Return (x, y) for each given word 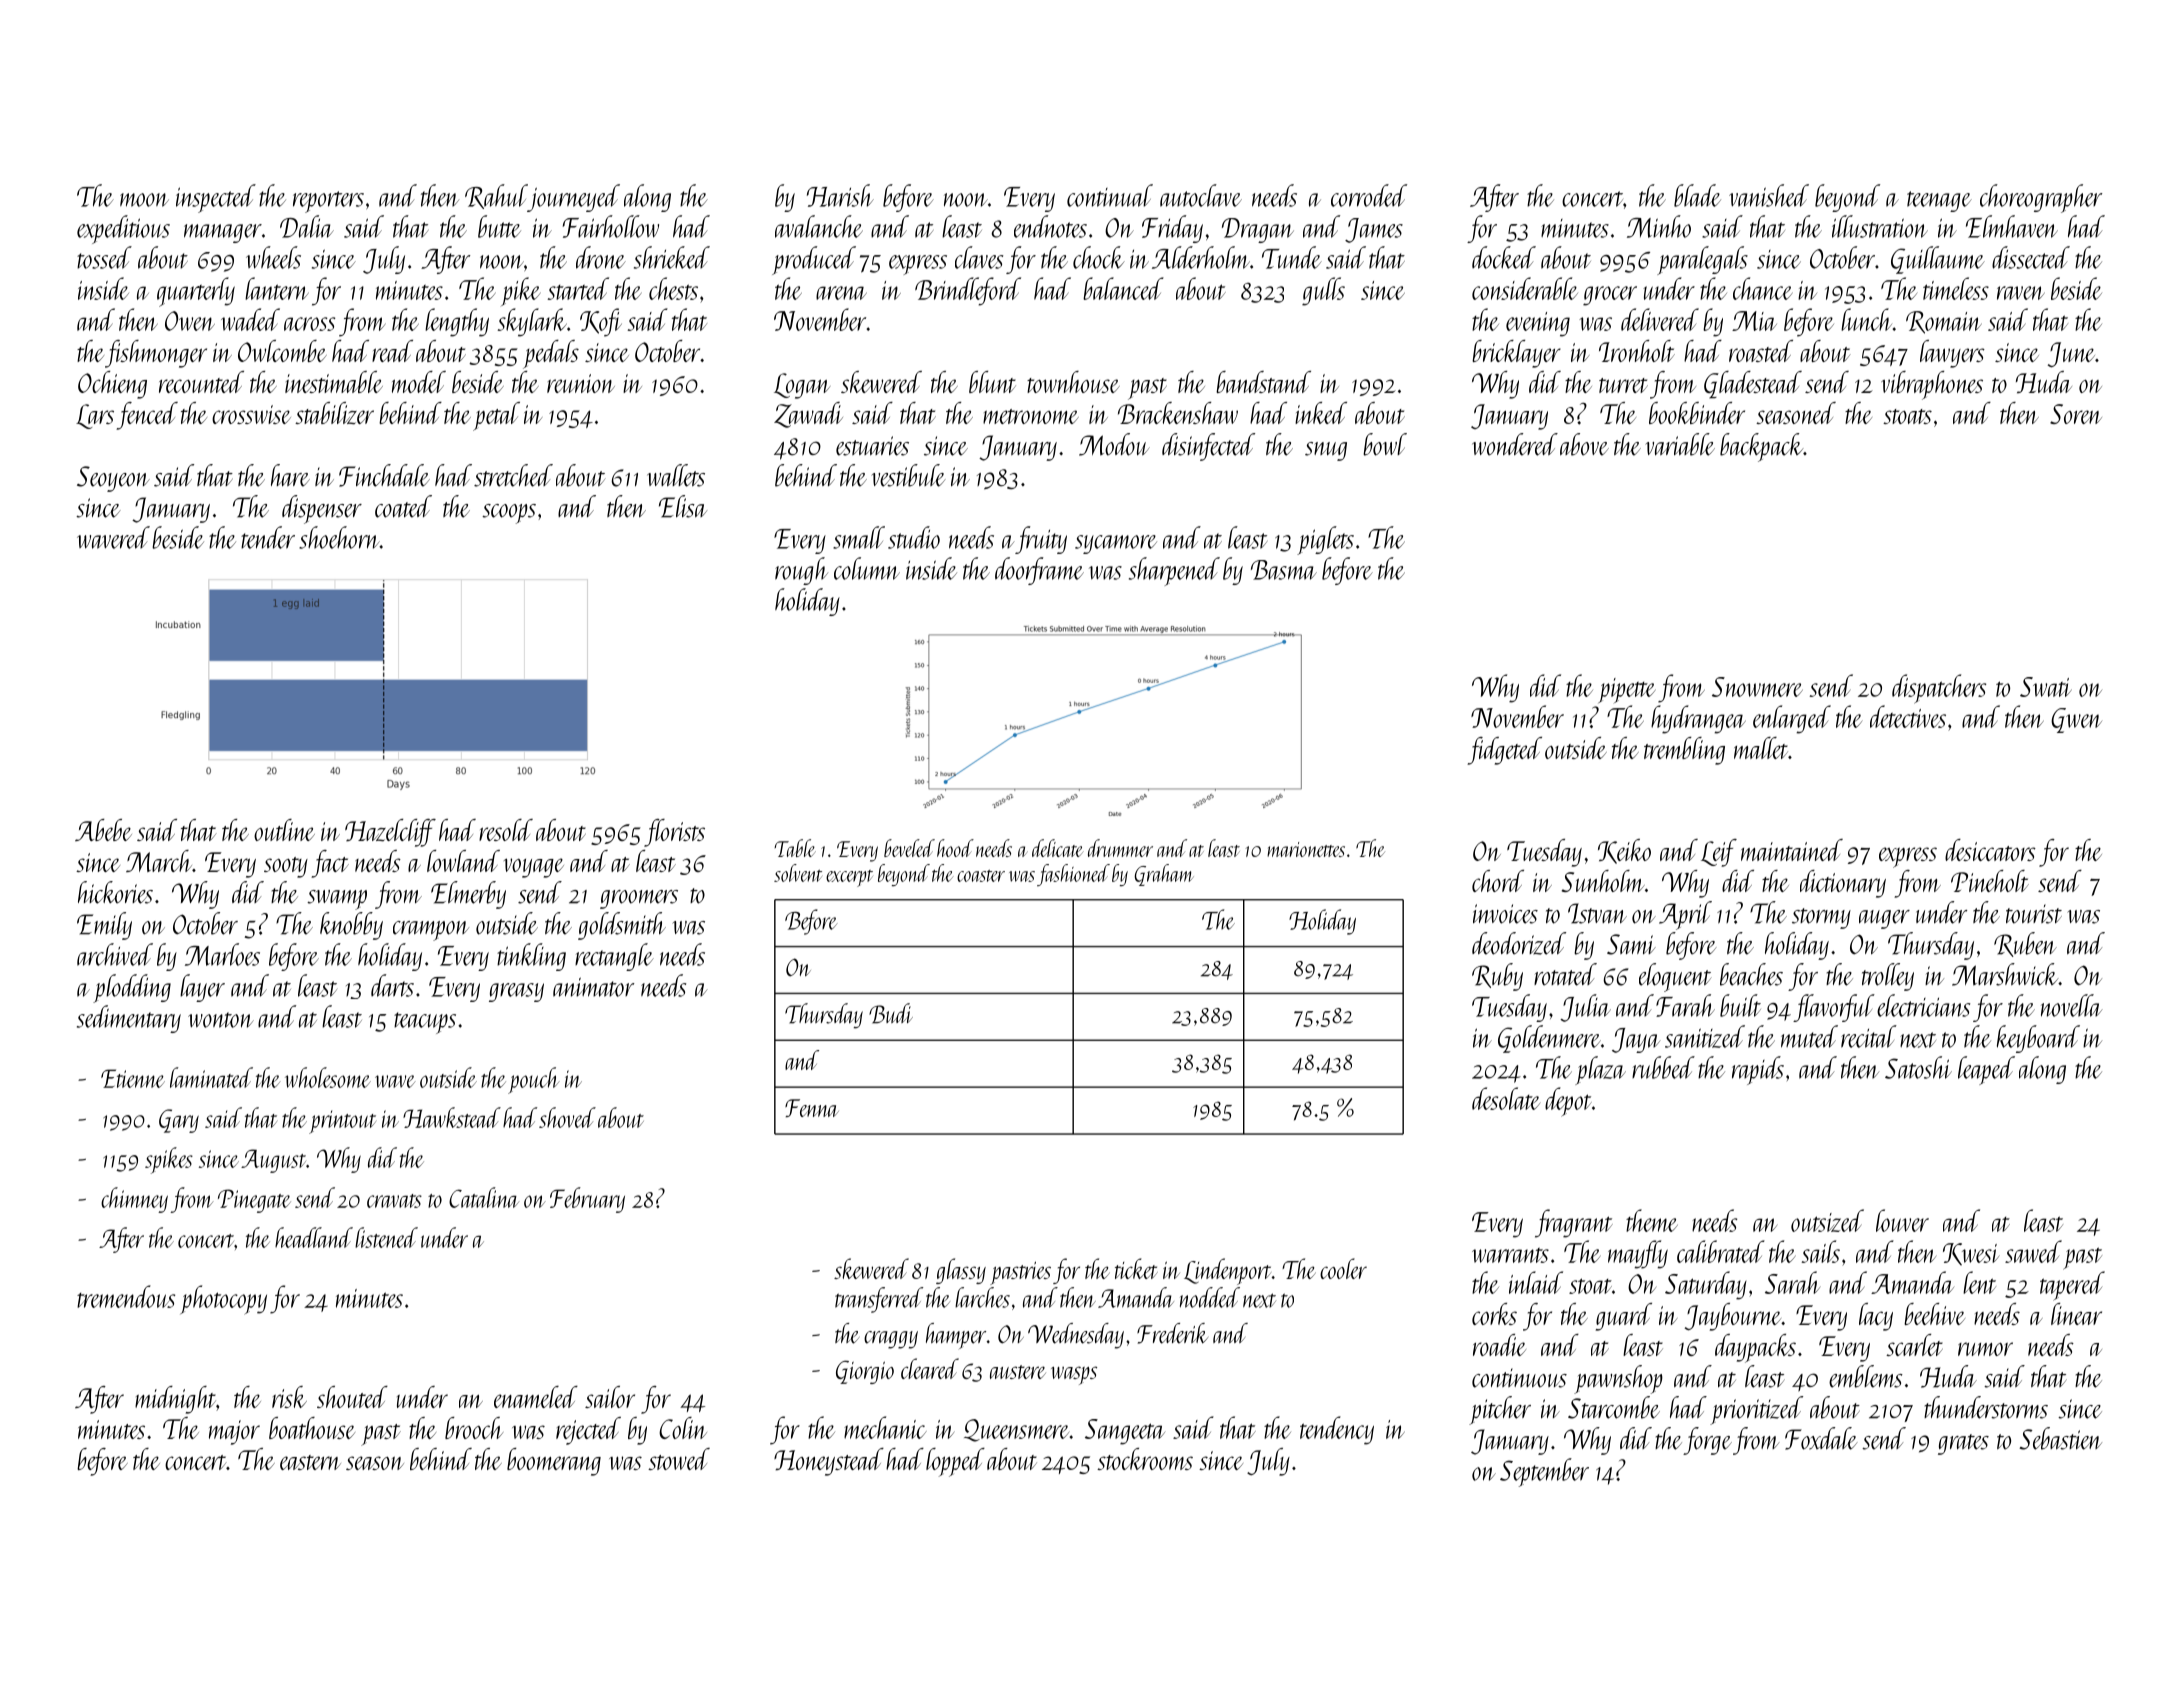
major (234, 1432)
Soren (2076, 414)
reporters (328, 202)
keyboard (2038, 1039)
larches (982, 1297)
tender (268, 537)
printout (342, 1122)
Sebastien (2060, 1438)
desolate (1506, 1098)
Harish (840, 195)
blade (1697, 195)
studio (914, 537)
